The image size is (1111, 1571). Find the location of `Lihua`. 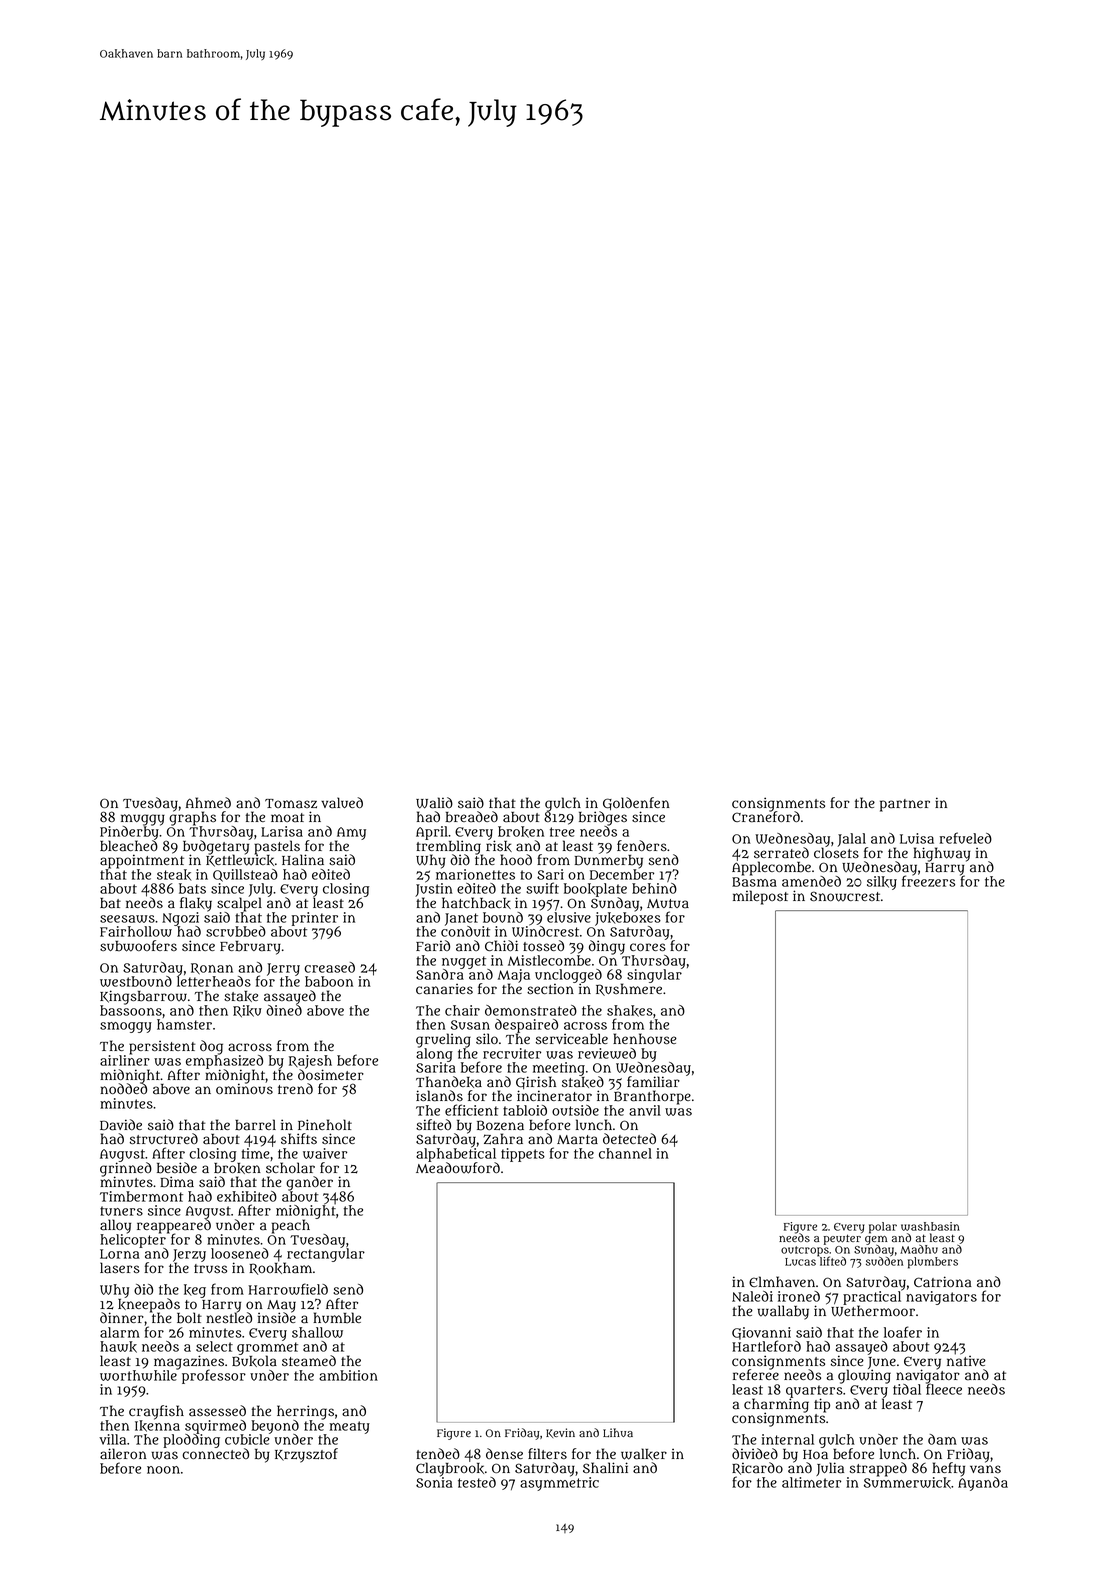

Lihua is located at coordinates (618, 1432).
